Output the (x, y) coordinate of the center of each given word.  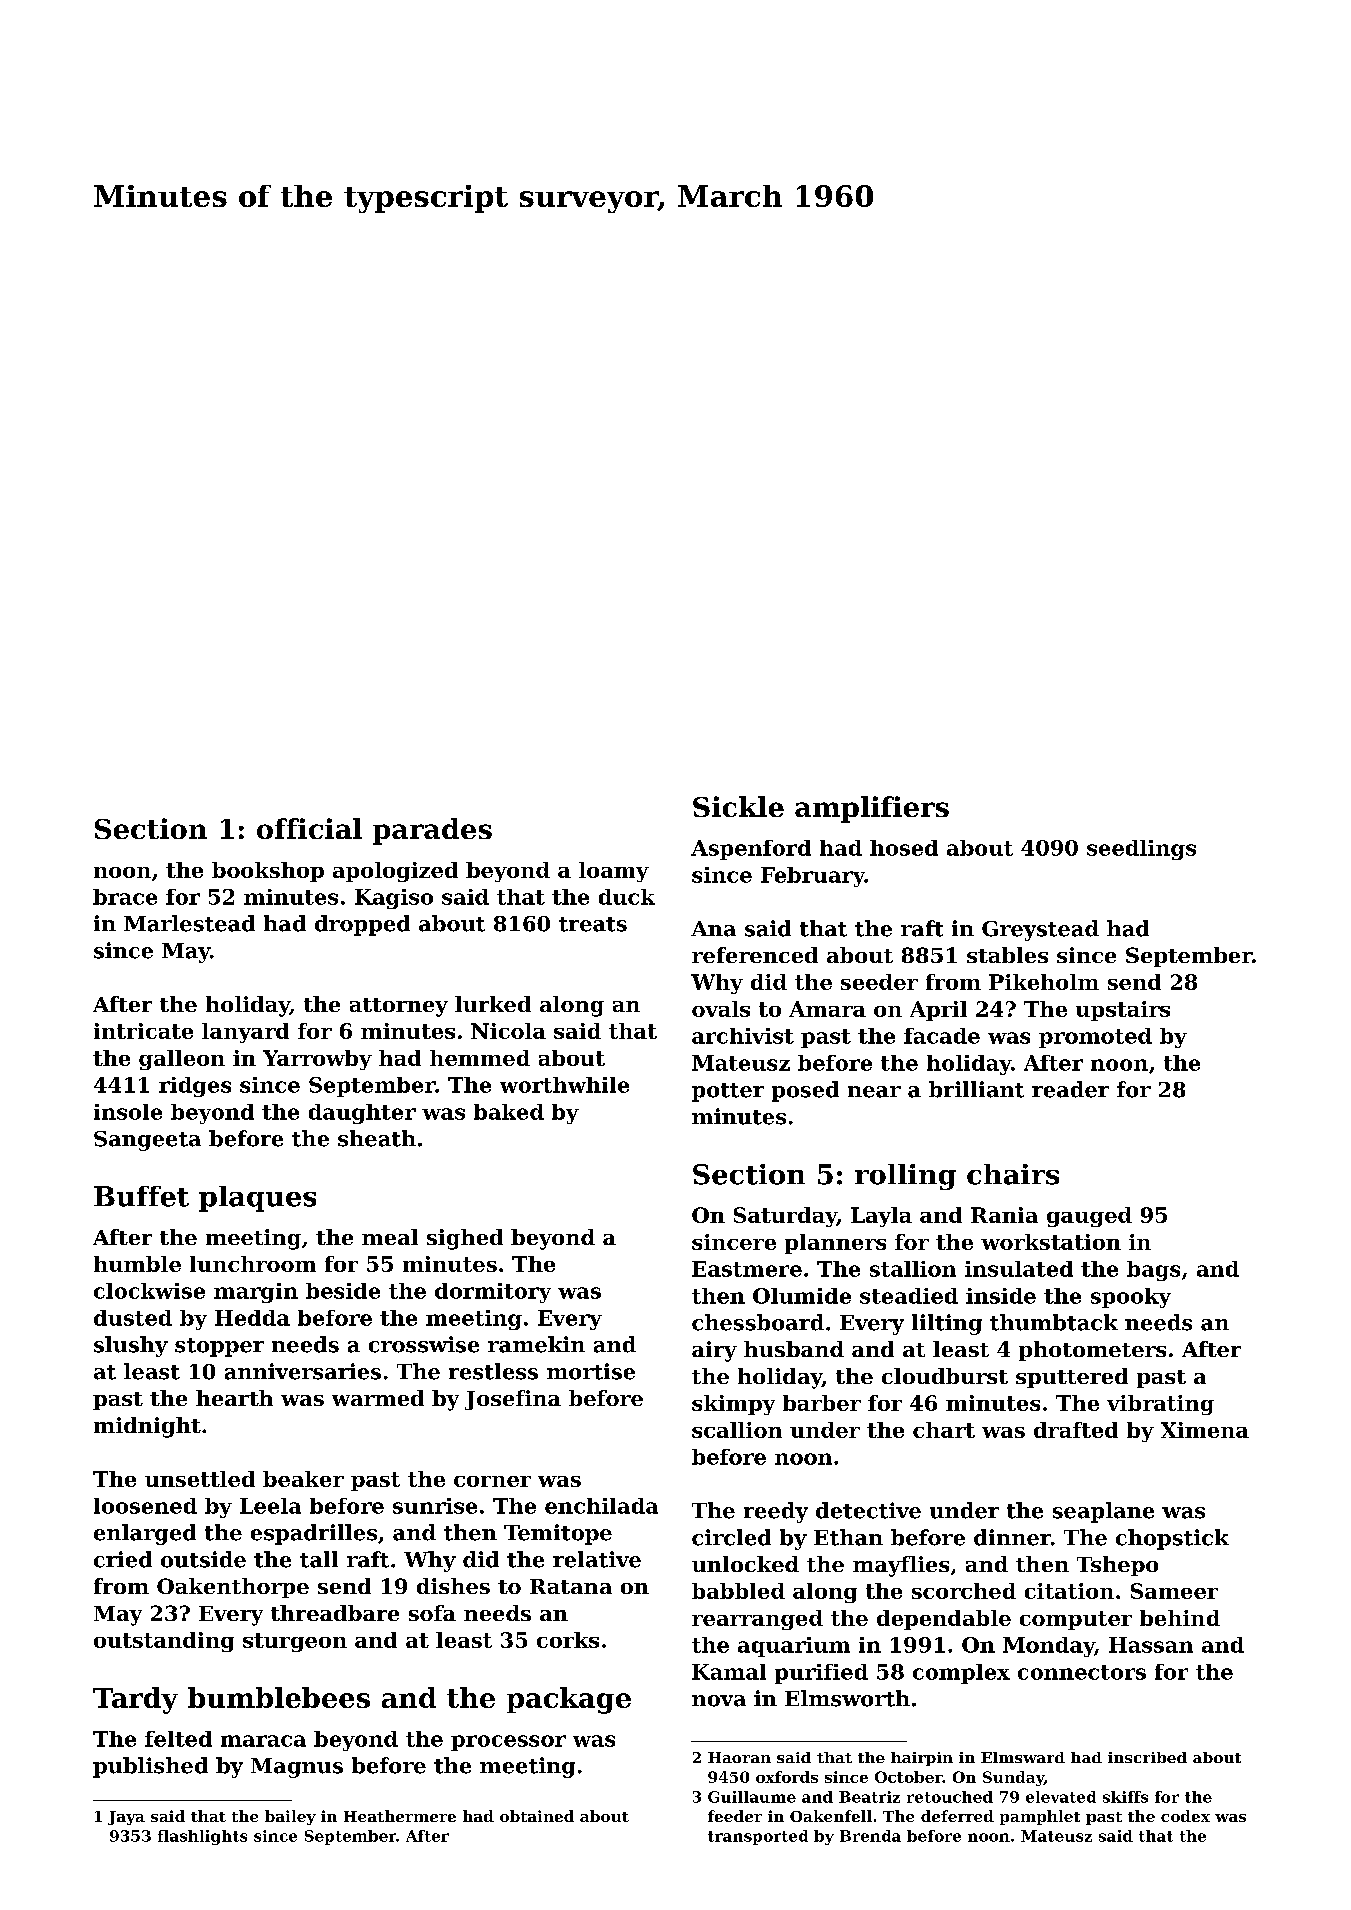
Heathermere (400, 1816)
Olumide (802, 1296)
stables (1007, 955)
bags (1153, 1271)
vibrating (1160, 1405)
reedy (776, 1512)
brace (125, 897)
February (813, 877)
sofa (432, 1613)
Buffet (141, 1196)
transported (758, 1837)
